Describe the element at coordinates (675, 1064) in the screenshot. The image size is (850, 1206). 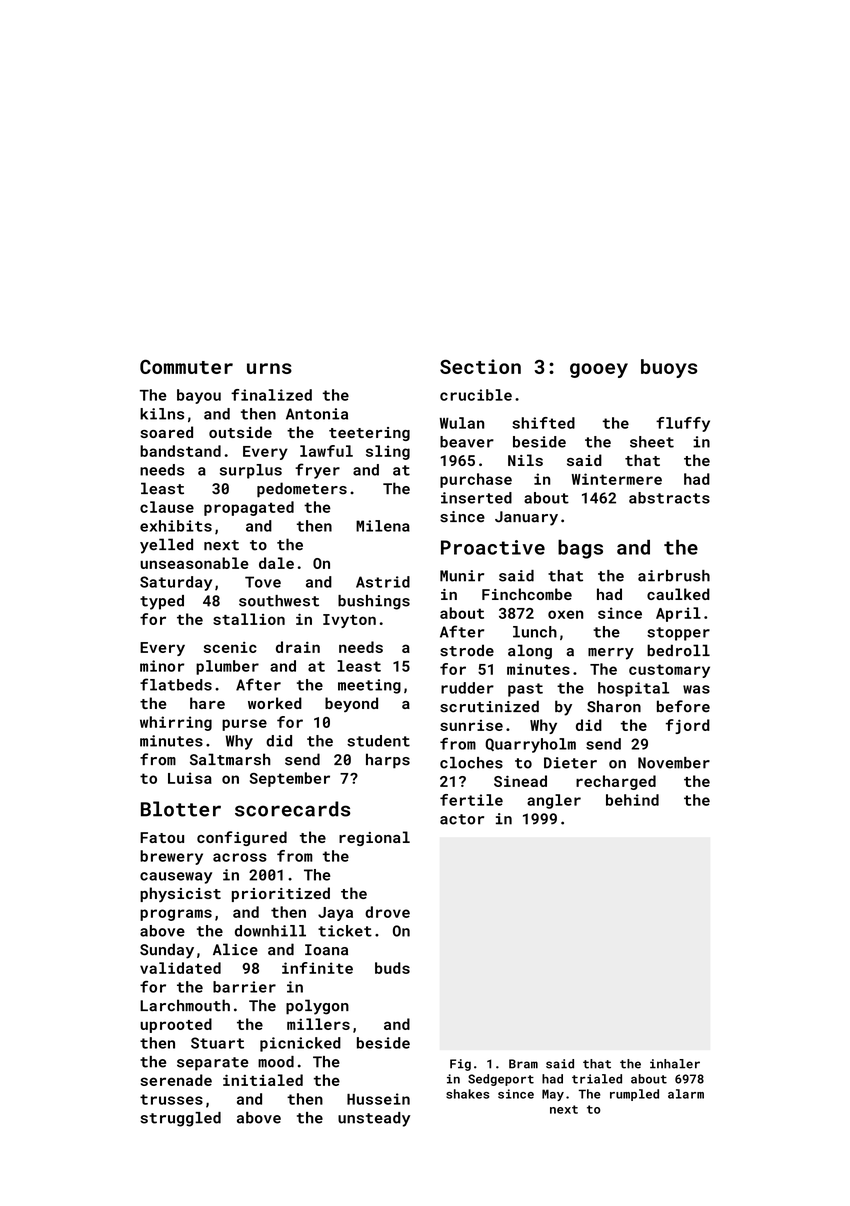
I see `inhaler` at that location.
